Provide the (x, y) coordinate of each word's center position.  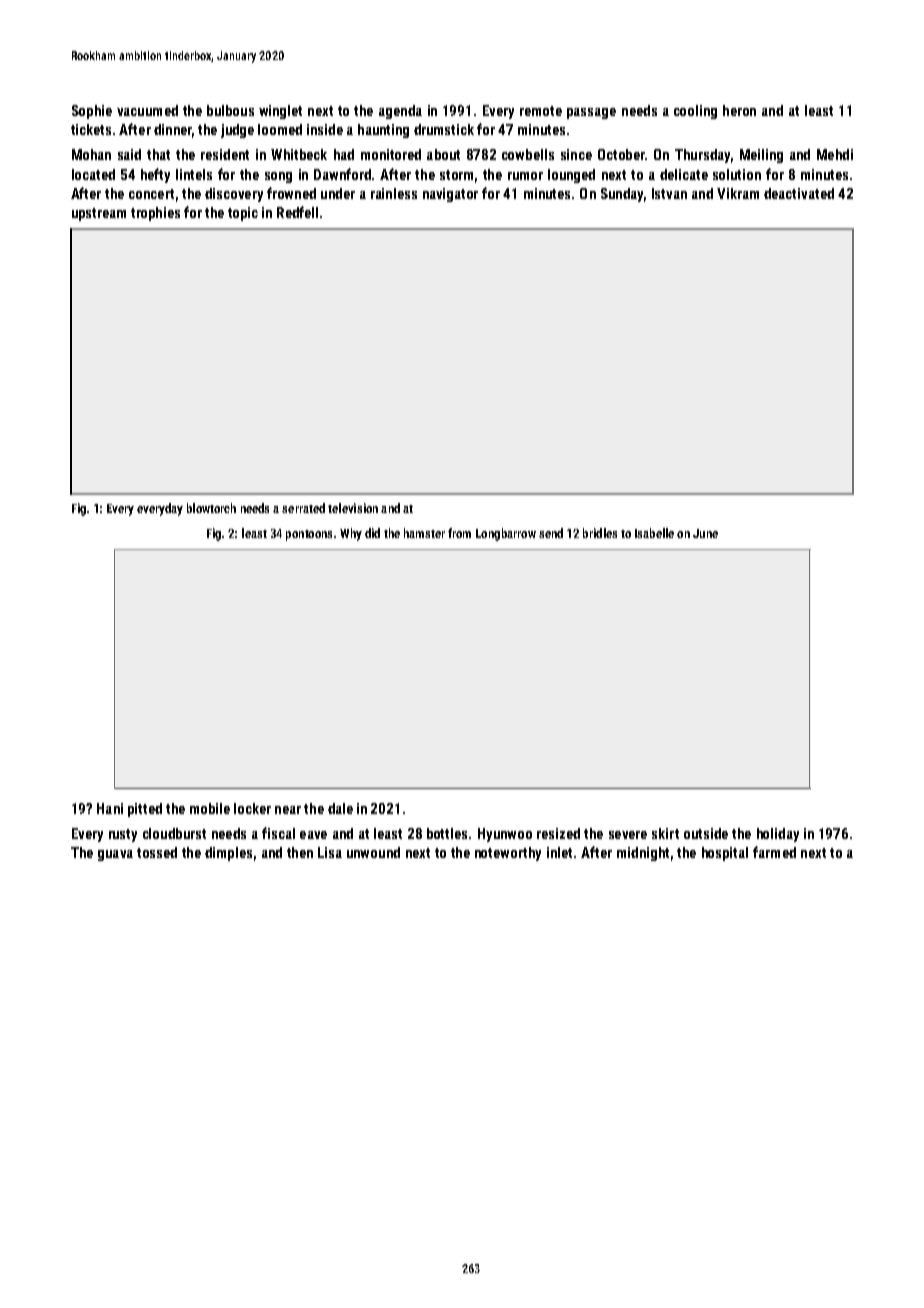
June (705, 533)
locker (252, 808)
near (288, 810)
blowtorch (211, 508)
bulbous (230, 110)
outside (706, 833)
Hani (110, 808)
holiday (778, 835)
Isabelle (654, 533)
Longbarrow (506, 534)
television (353, 508)
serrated (303, 508)
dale (340, 808)
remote (541, 111)
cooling (695, 112)
